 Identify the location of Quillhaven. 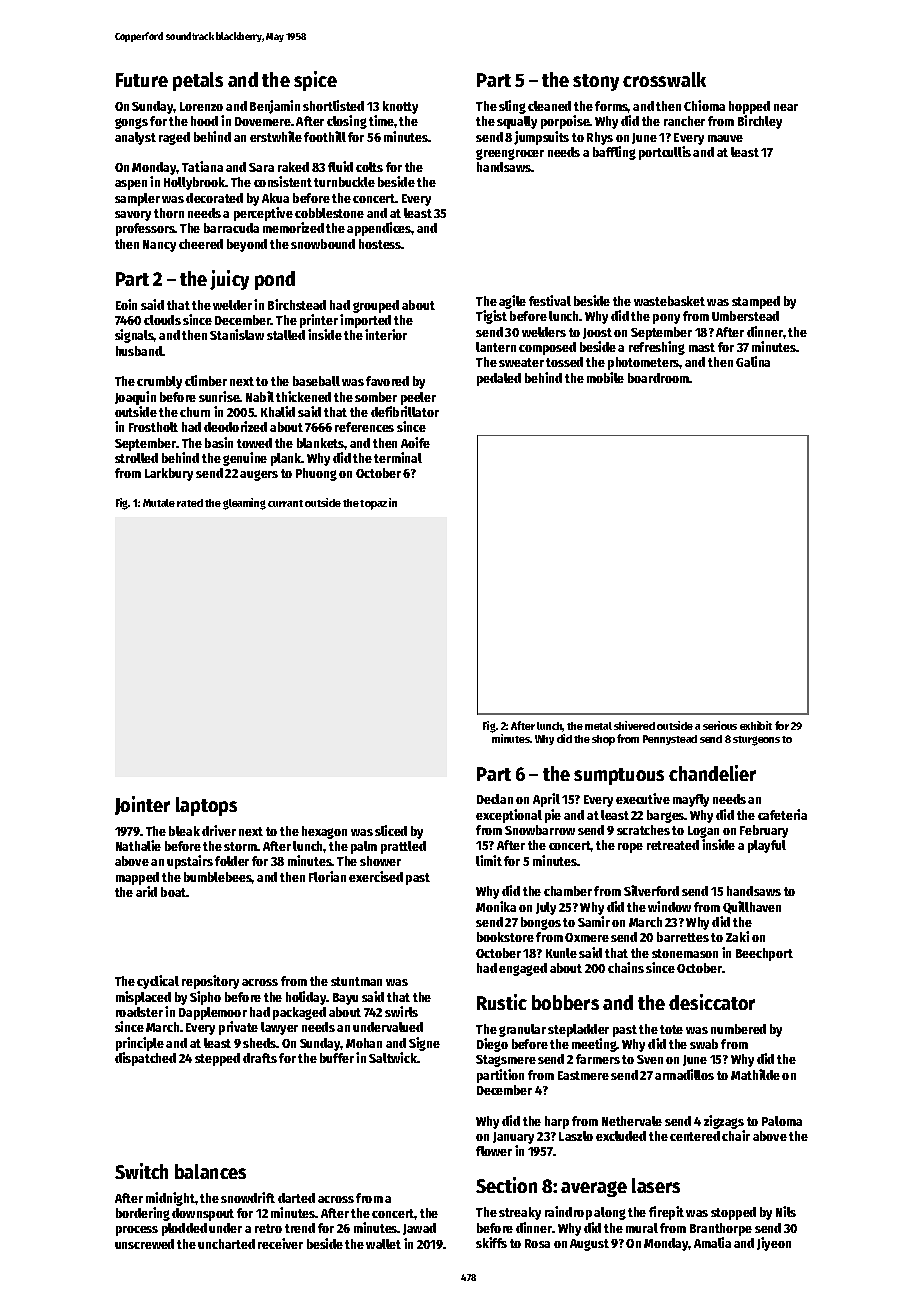
(752, 907).
